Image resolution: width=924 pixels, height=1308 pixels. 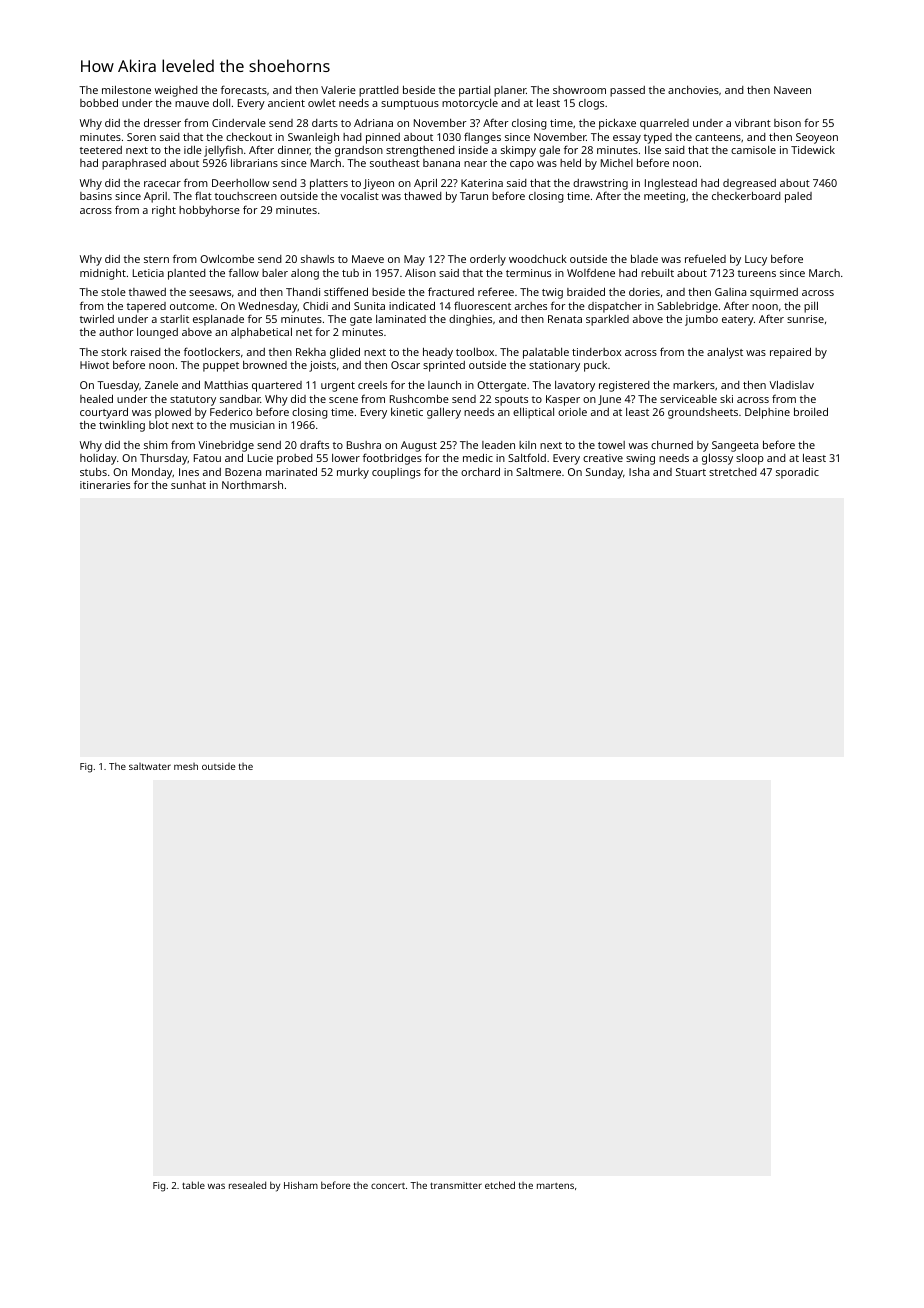 I want to click on Stuart, so click(x=691, y=472).
